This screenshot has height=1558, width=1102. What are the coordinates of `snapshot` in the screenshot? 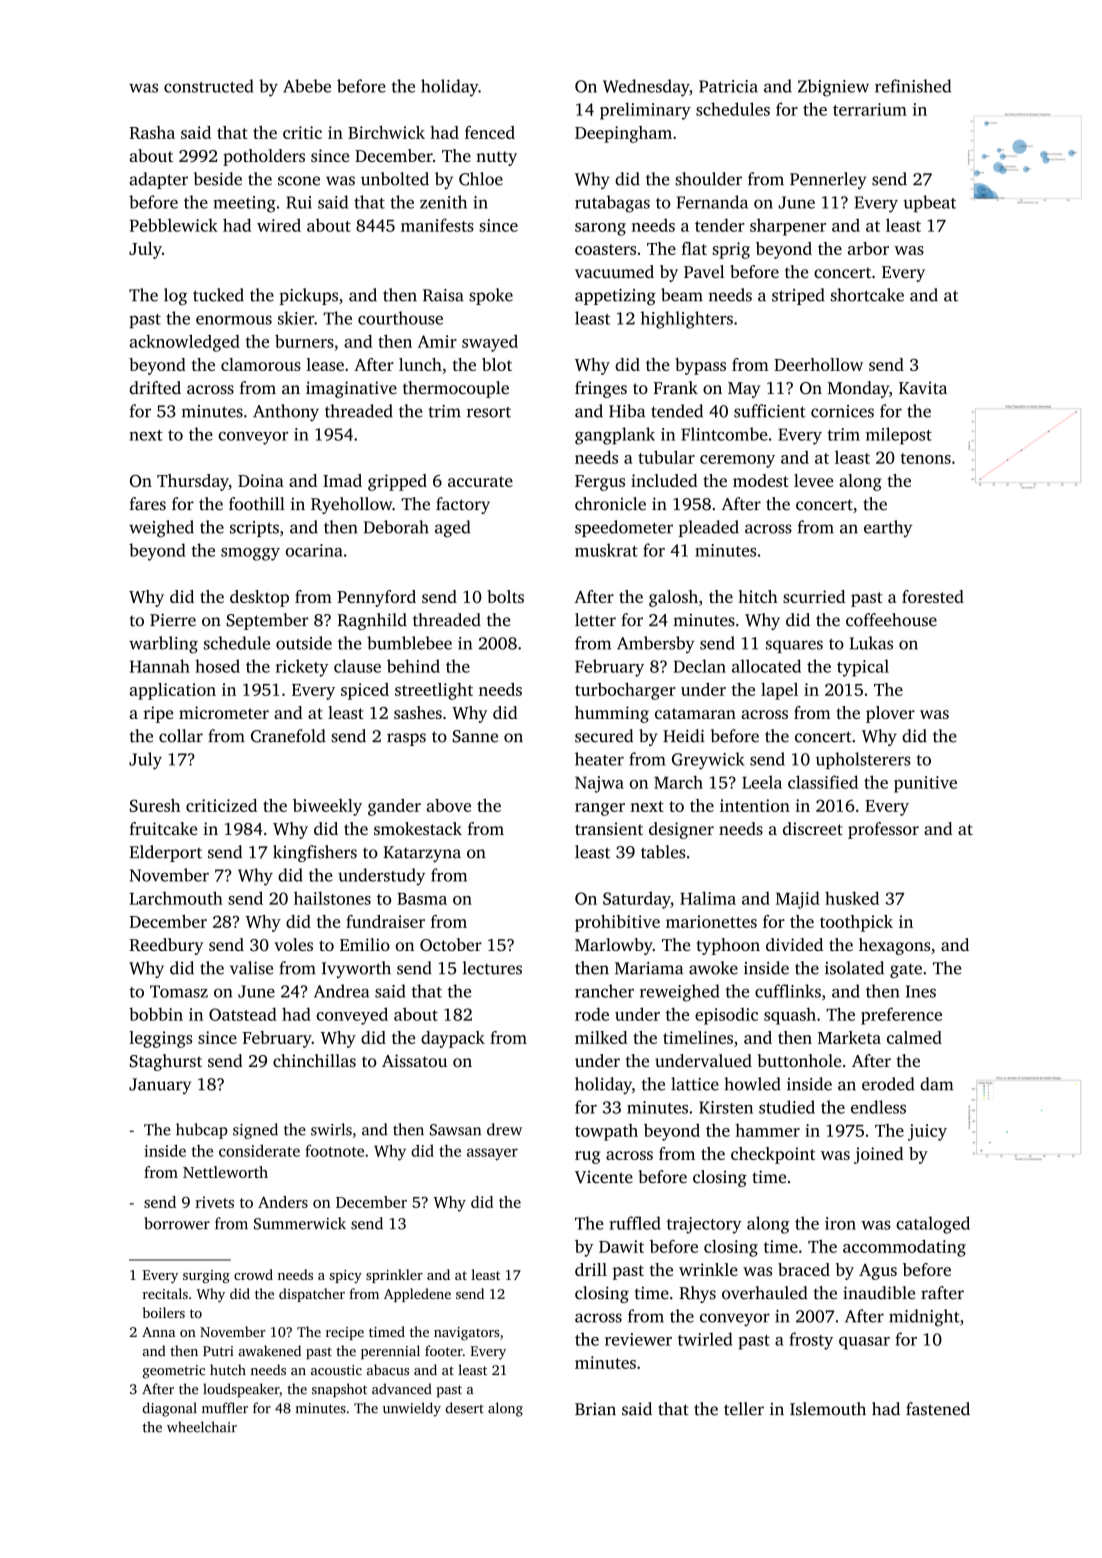 It's located at (339, 1390).
